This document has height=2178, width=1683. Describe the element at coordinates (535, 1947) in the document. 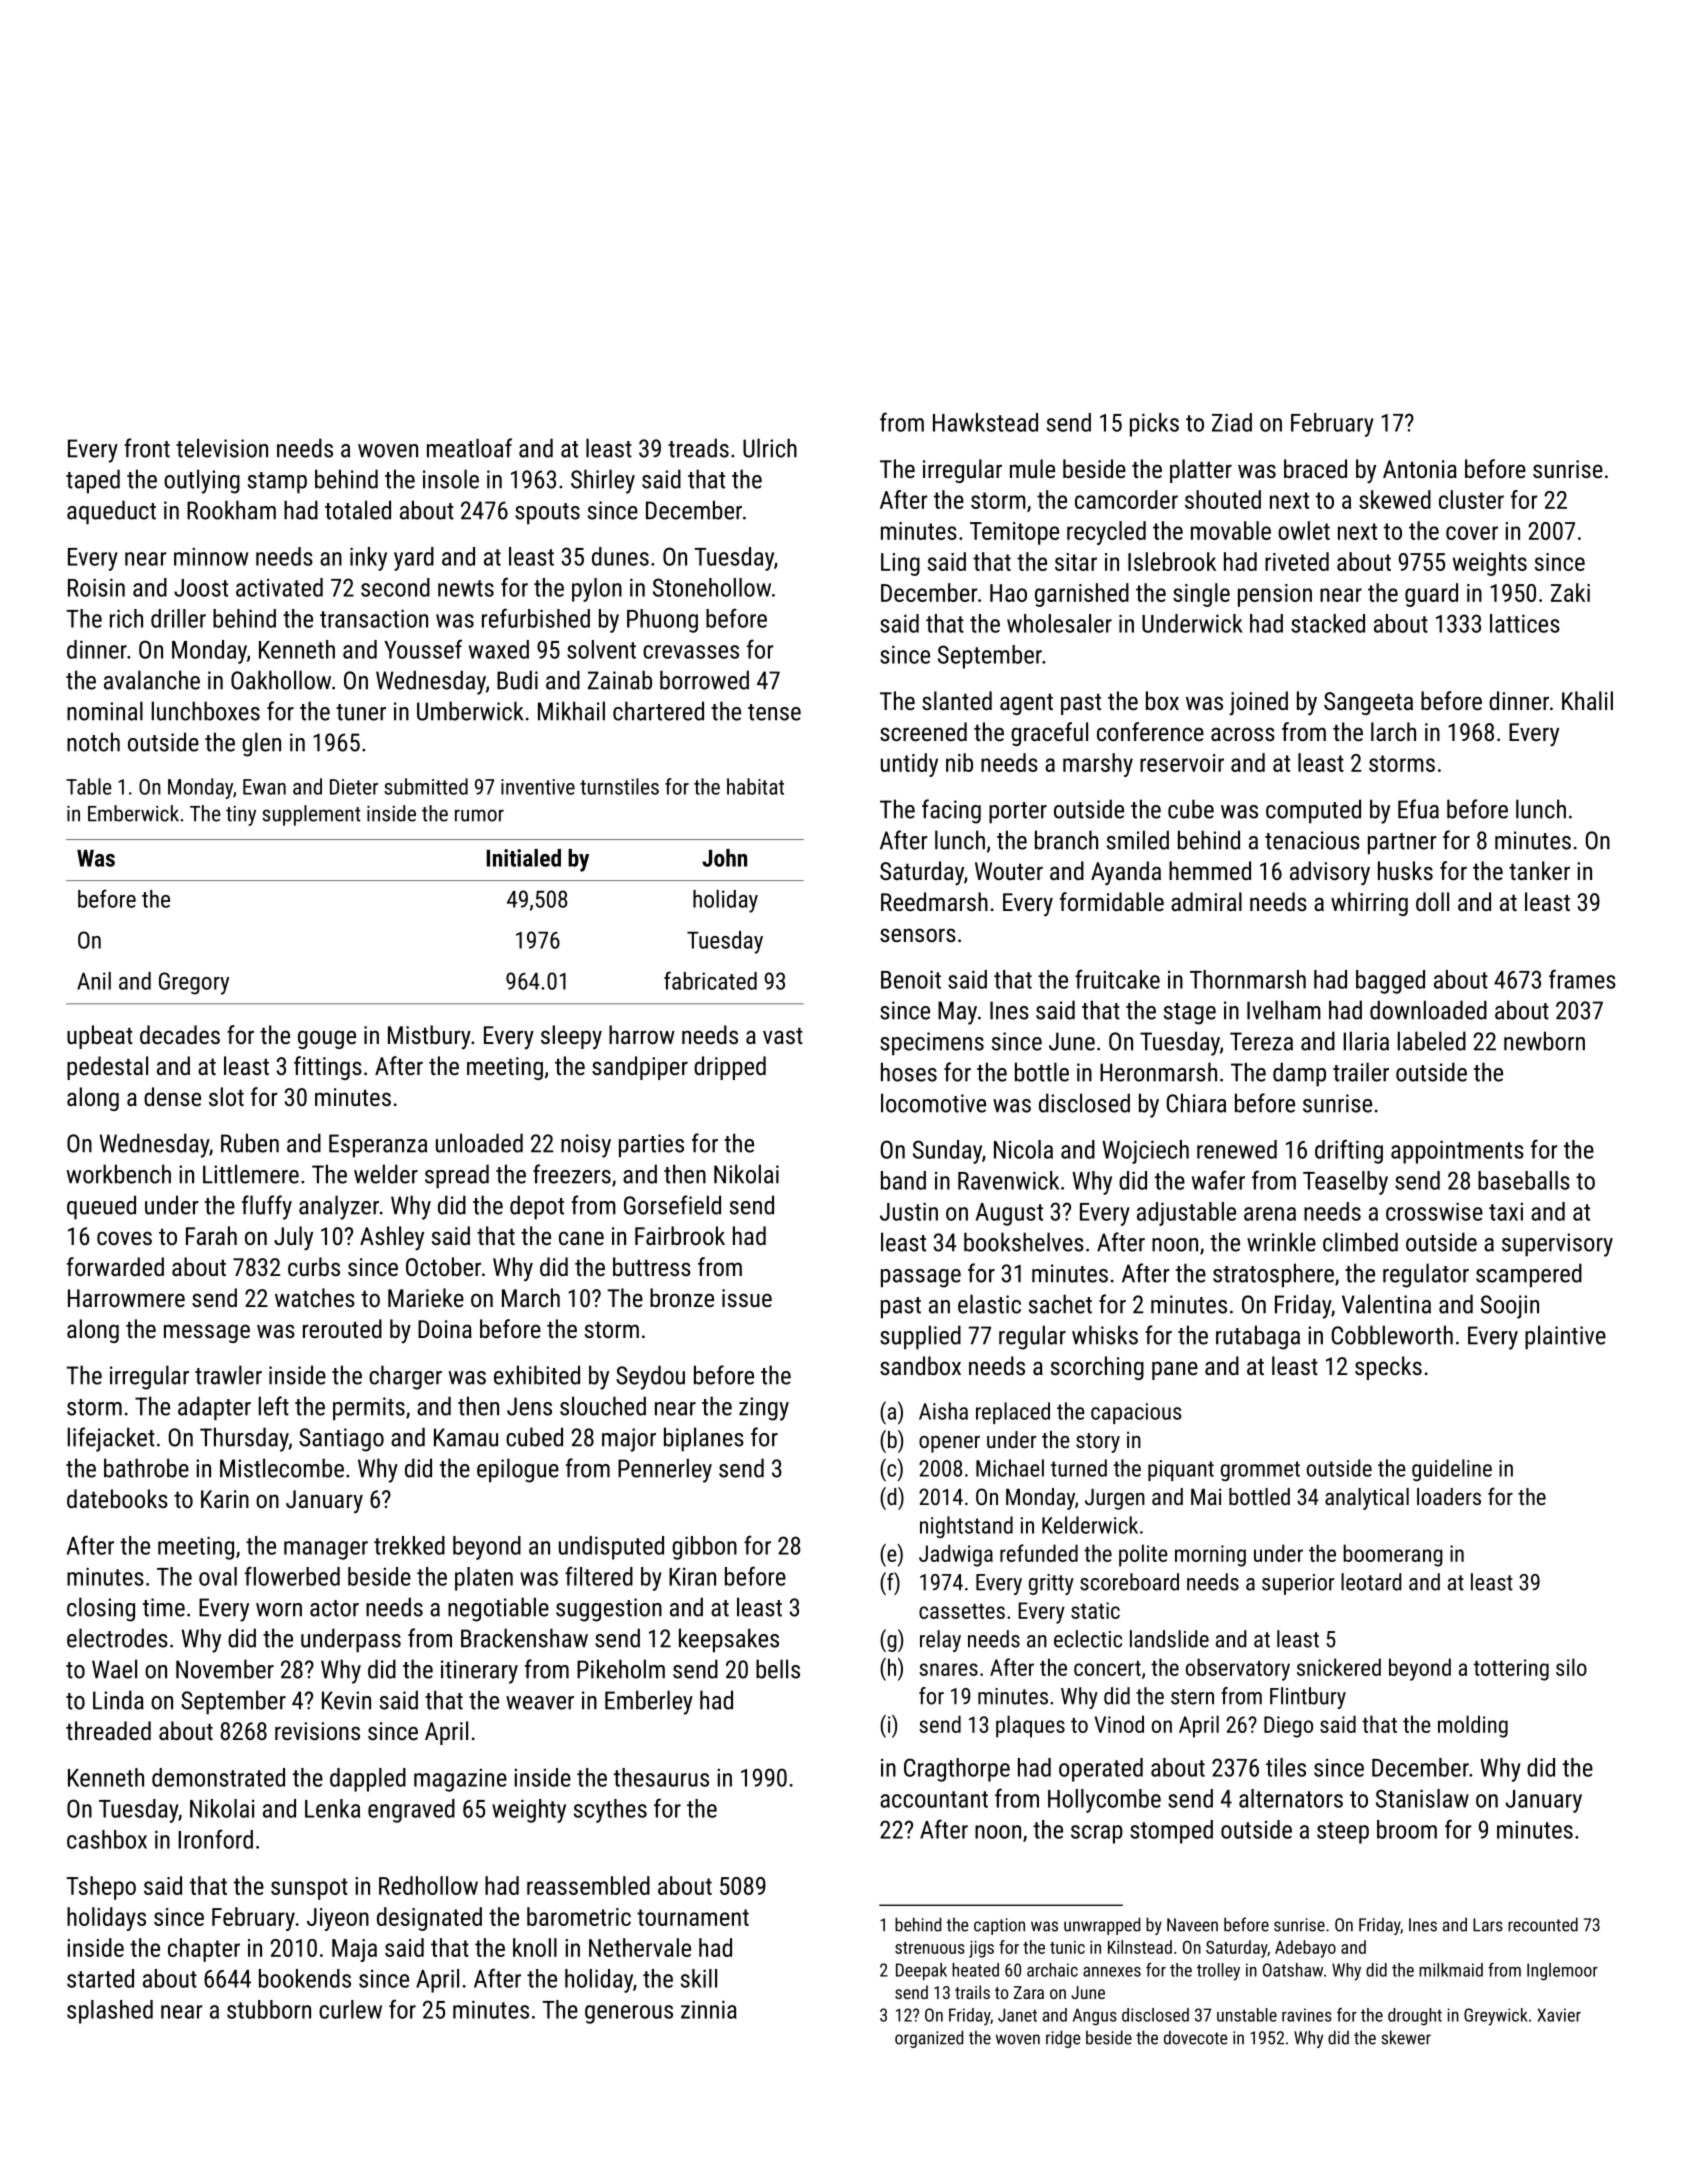

I see `knoll` at that location.
